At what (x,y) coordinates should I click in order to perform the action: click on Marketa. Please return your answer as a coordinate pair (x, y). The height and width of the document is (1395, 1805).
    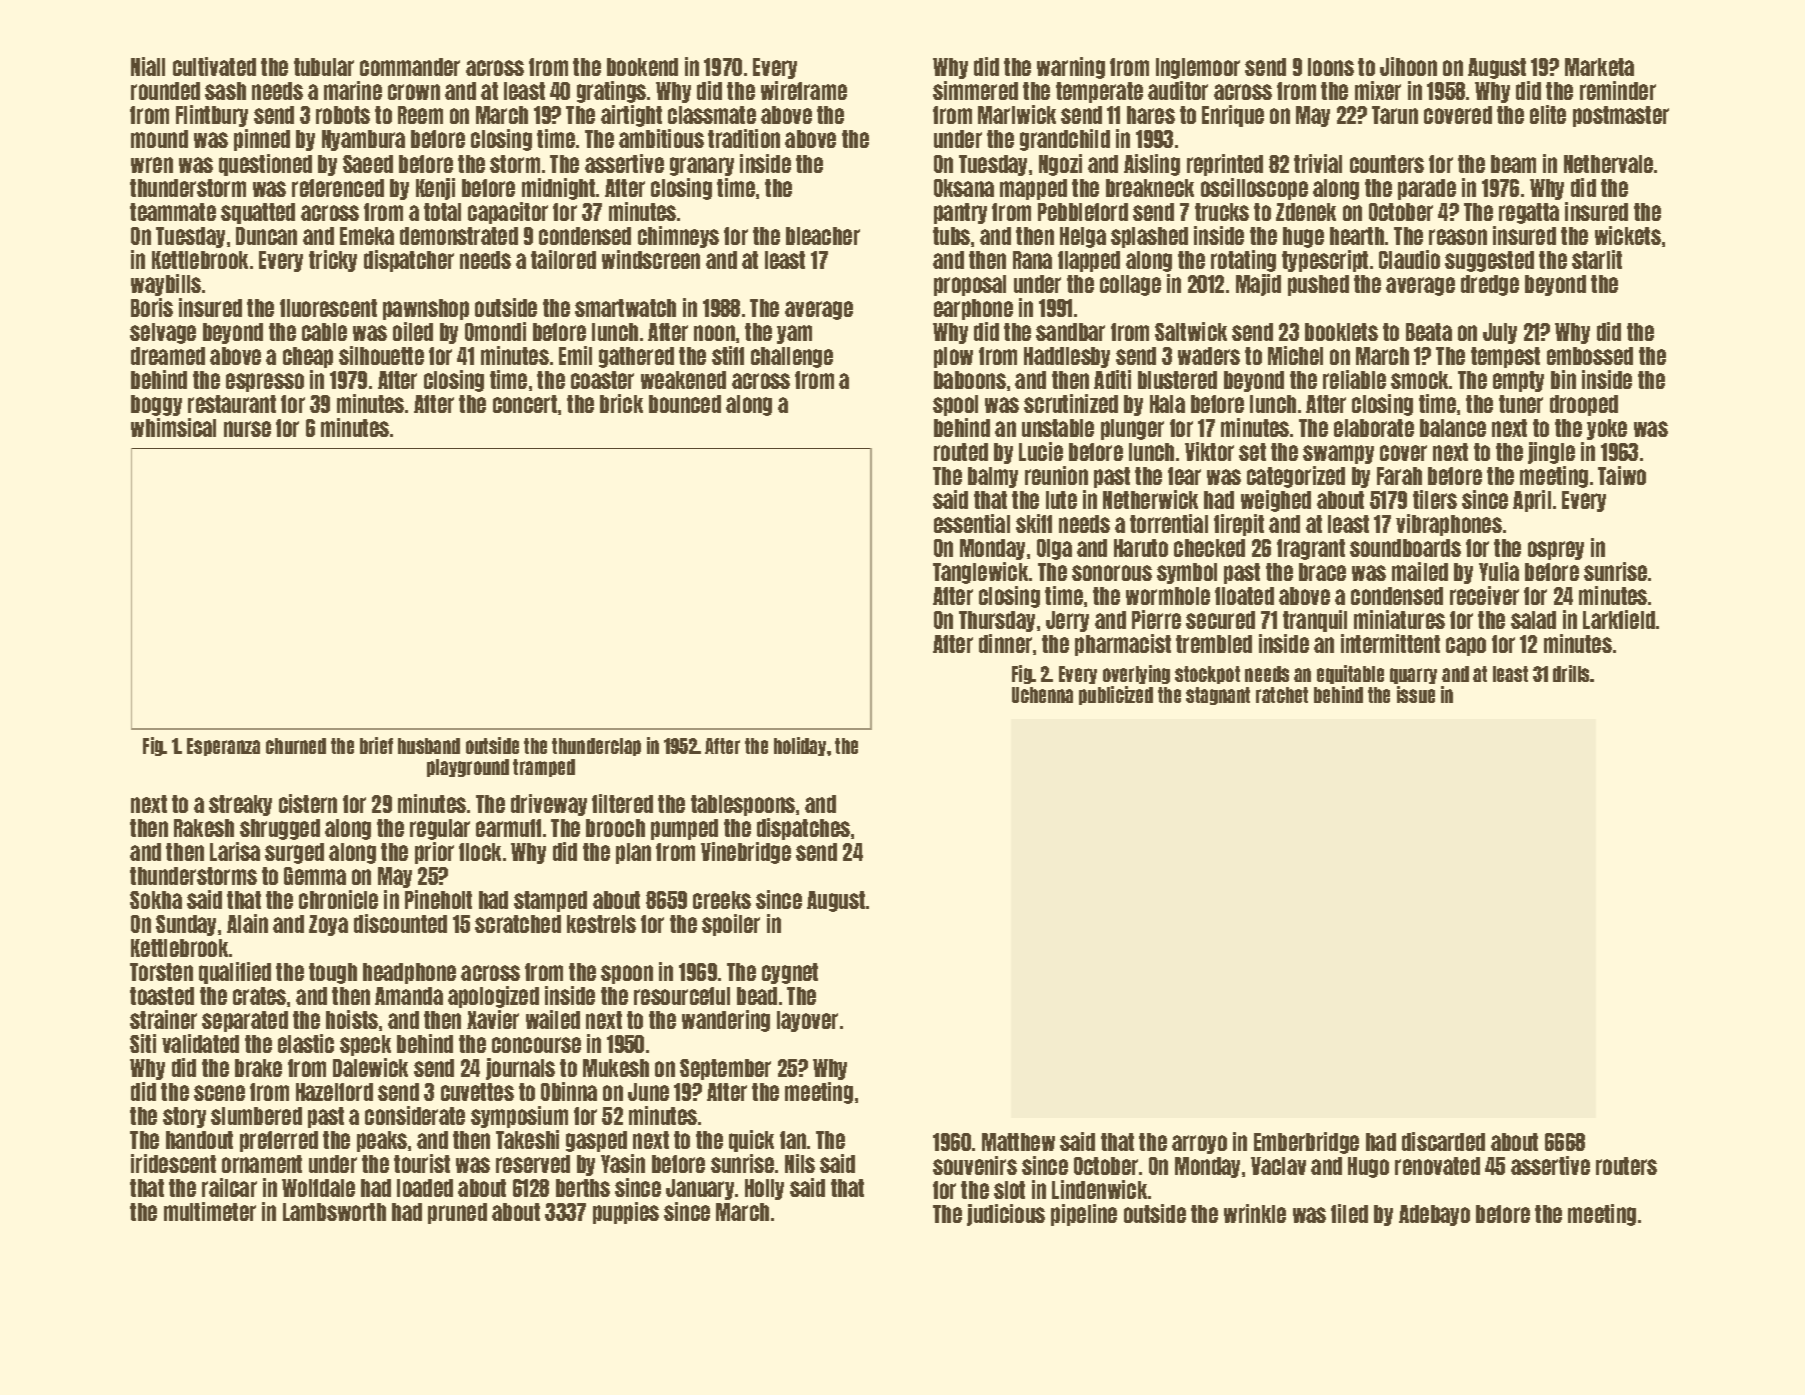
    Looking at the image, I should click on (1599, 67).
